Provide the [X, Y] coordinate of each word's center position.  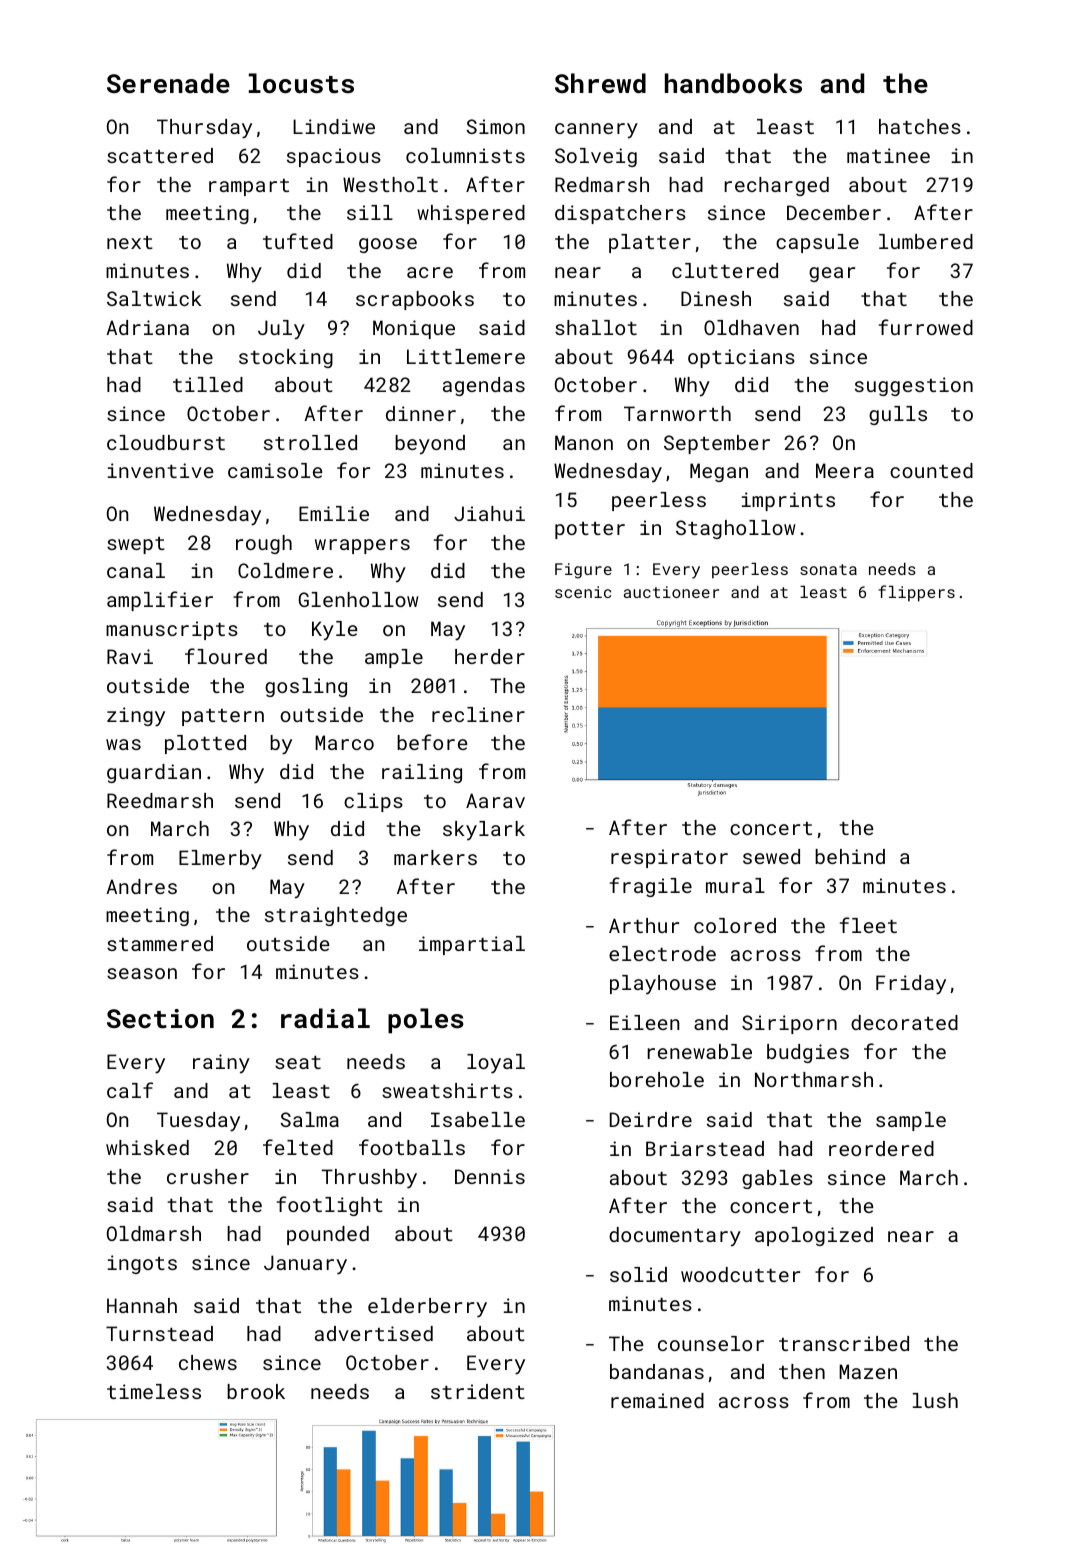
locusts [301, 83]
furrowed [926, 327]
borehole [657, 1079]
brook [256, 1391]
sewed [771, 856]
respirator [669, 858]
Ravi [130, 656]
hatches [920, 126]
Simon [496, 126]
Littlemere [466, 356]
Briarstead [705, 1148]
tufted [298, 241]
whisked [147, 1147]
